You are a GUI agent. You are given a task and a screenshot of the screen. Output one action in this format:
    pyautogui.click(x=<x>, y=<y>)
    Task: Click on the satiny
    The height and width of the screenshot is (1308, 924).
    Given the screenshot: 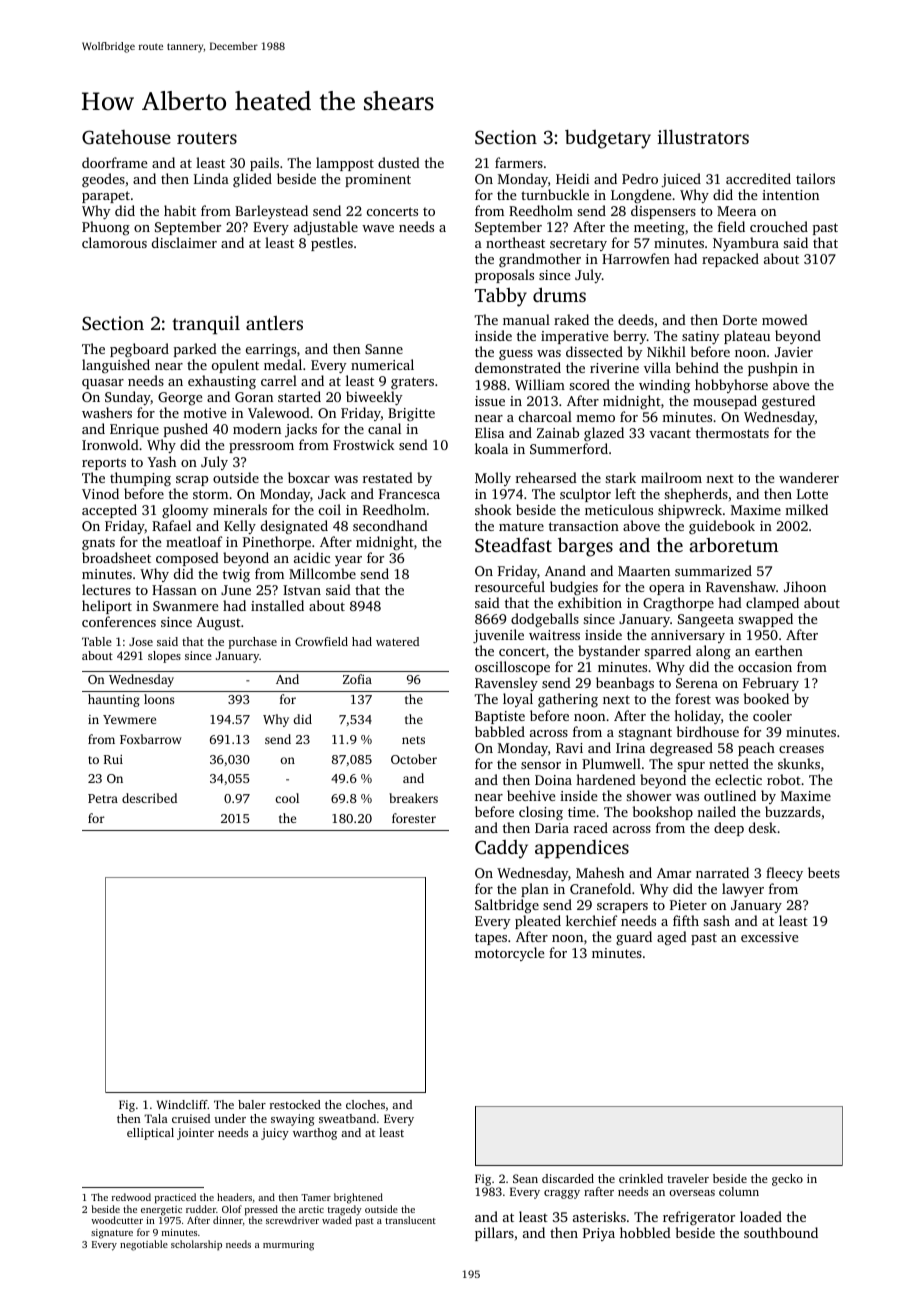 What is the action you would take?
    pyautogui.click(x=701, y=337)
